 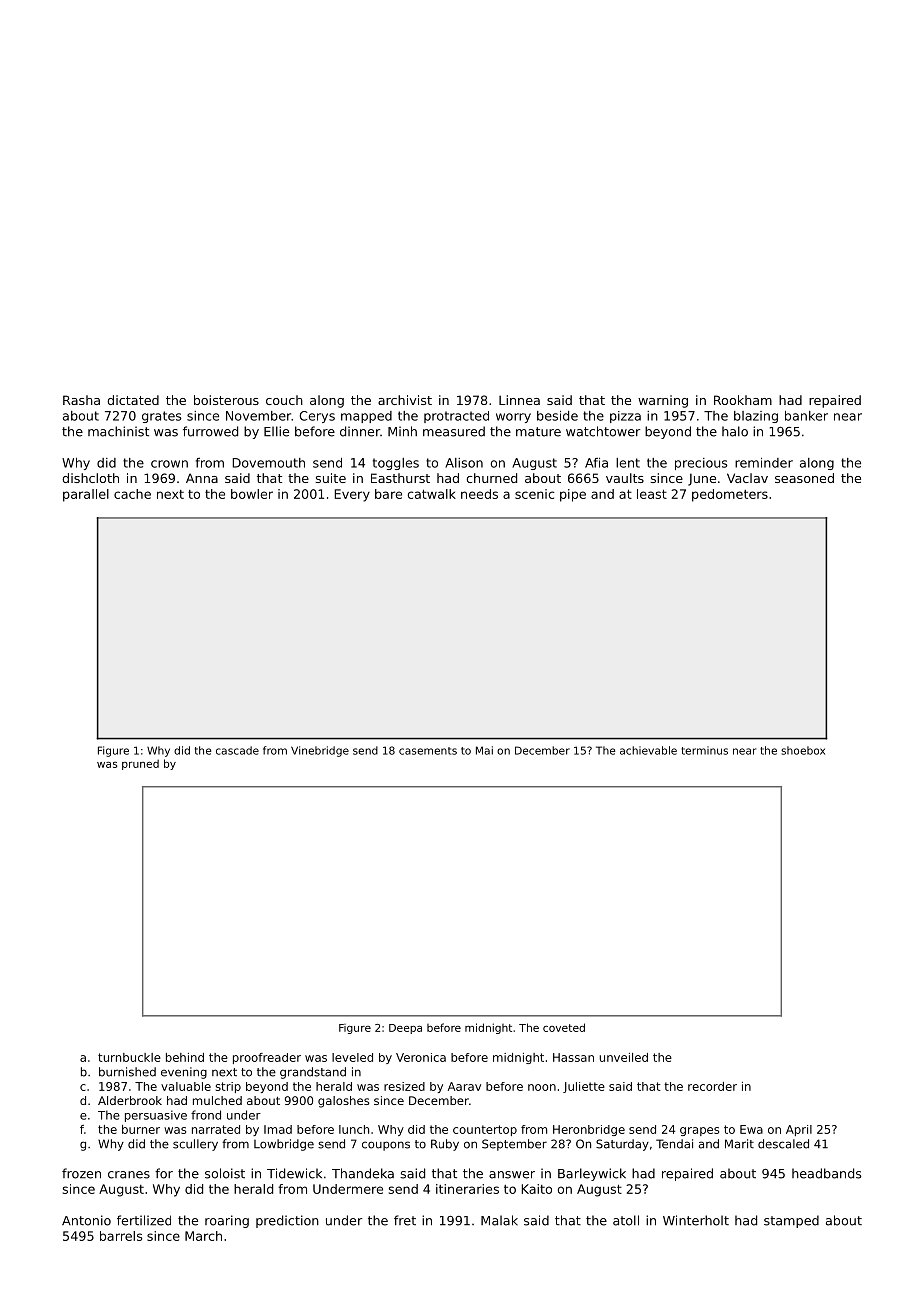 I want to click on dictated, so click(x=133, y=400).
